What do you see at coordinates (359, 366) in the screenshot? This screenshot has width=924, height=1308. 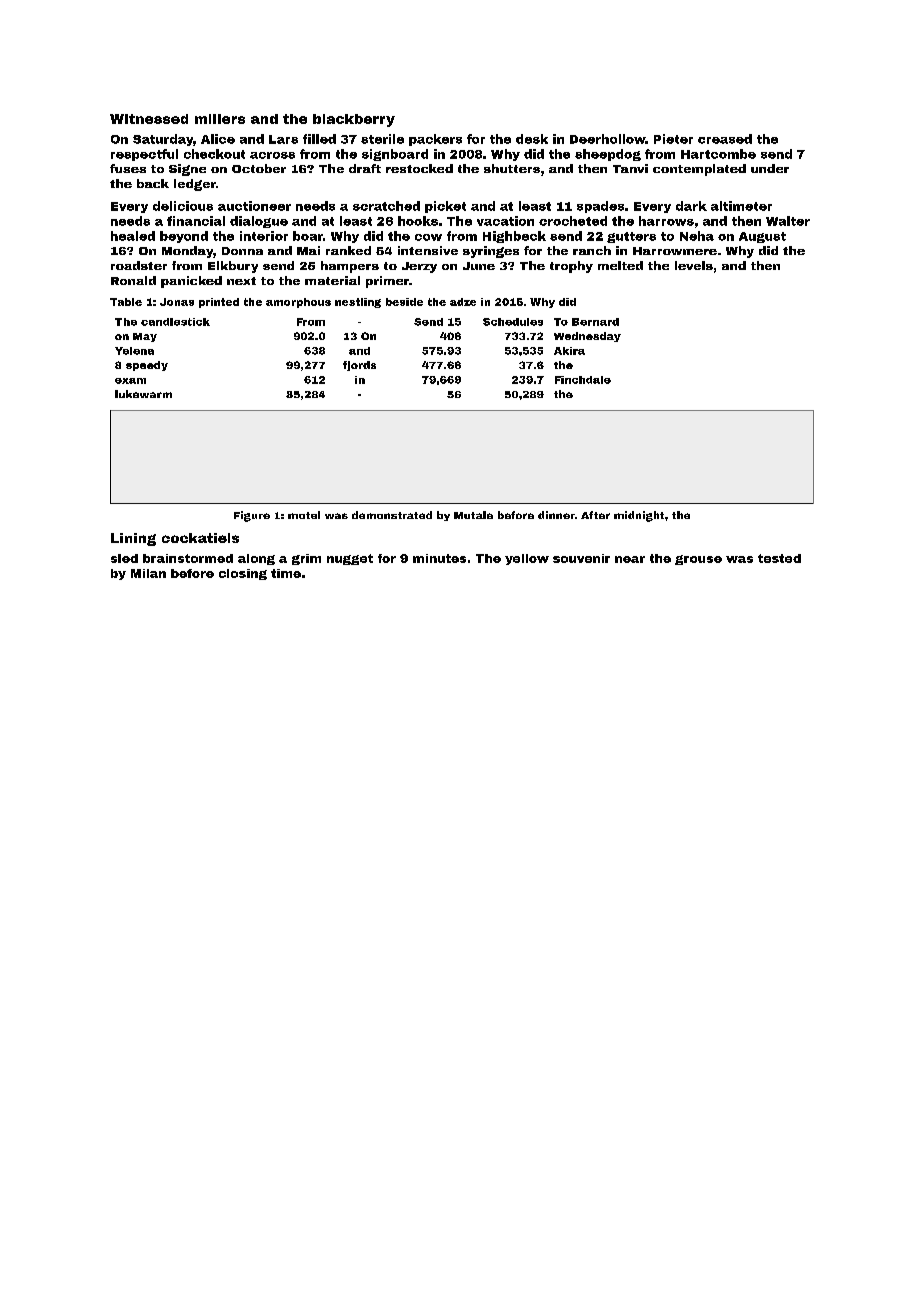 I see `fjords` at bounding box center [359, 366].
